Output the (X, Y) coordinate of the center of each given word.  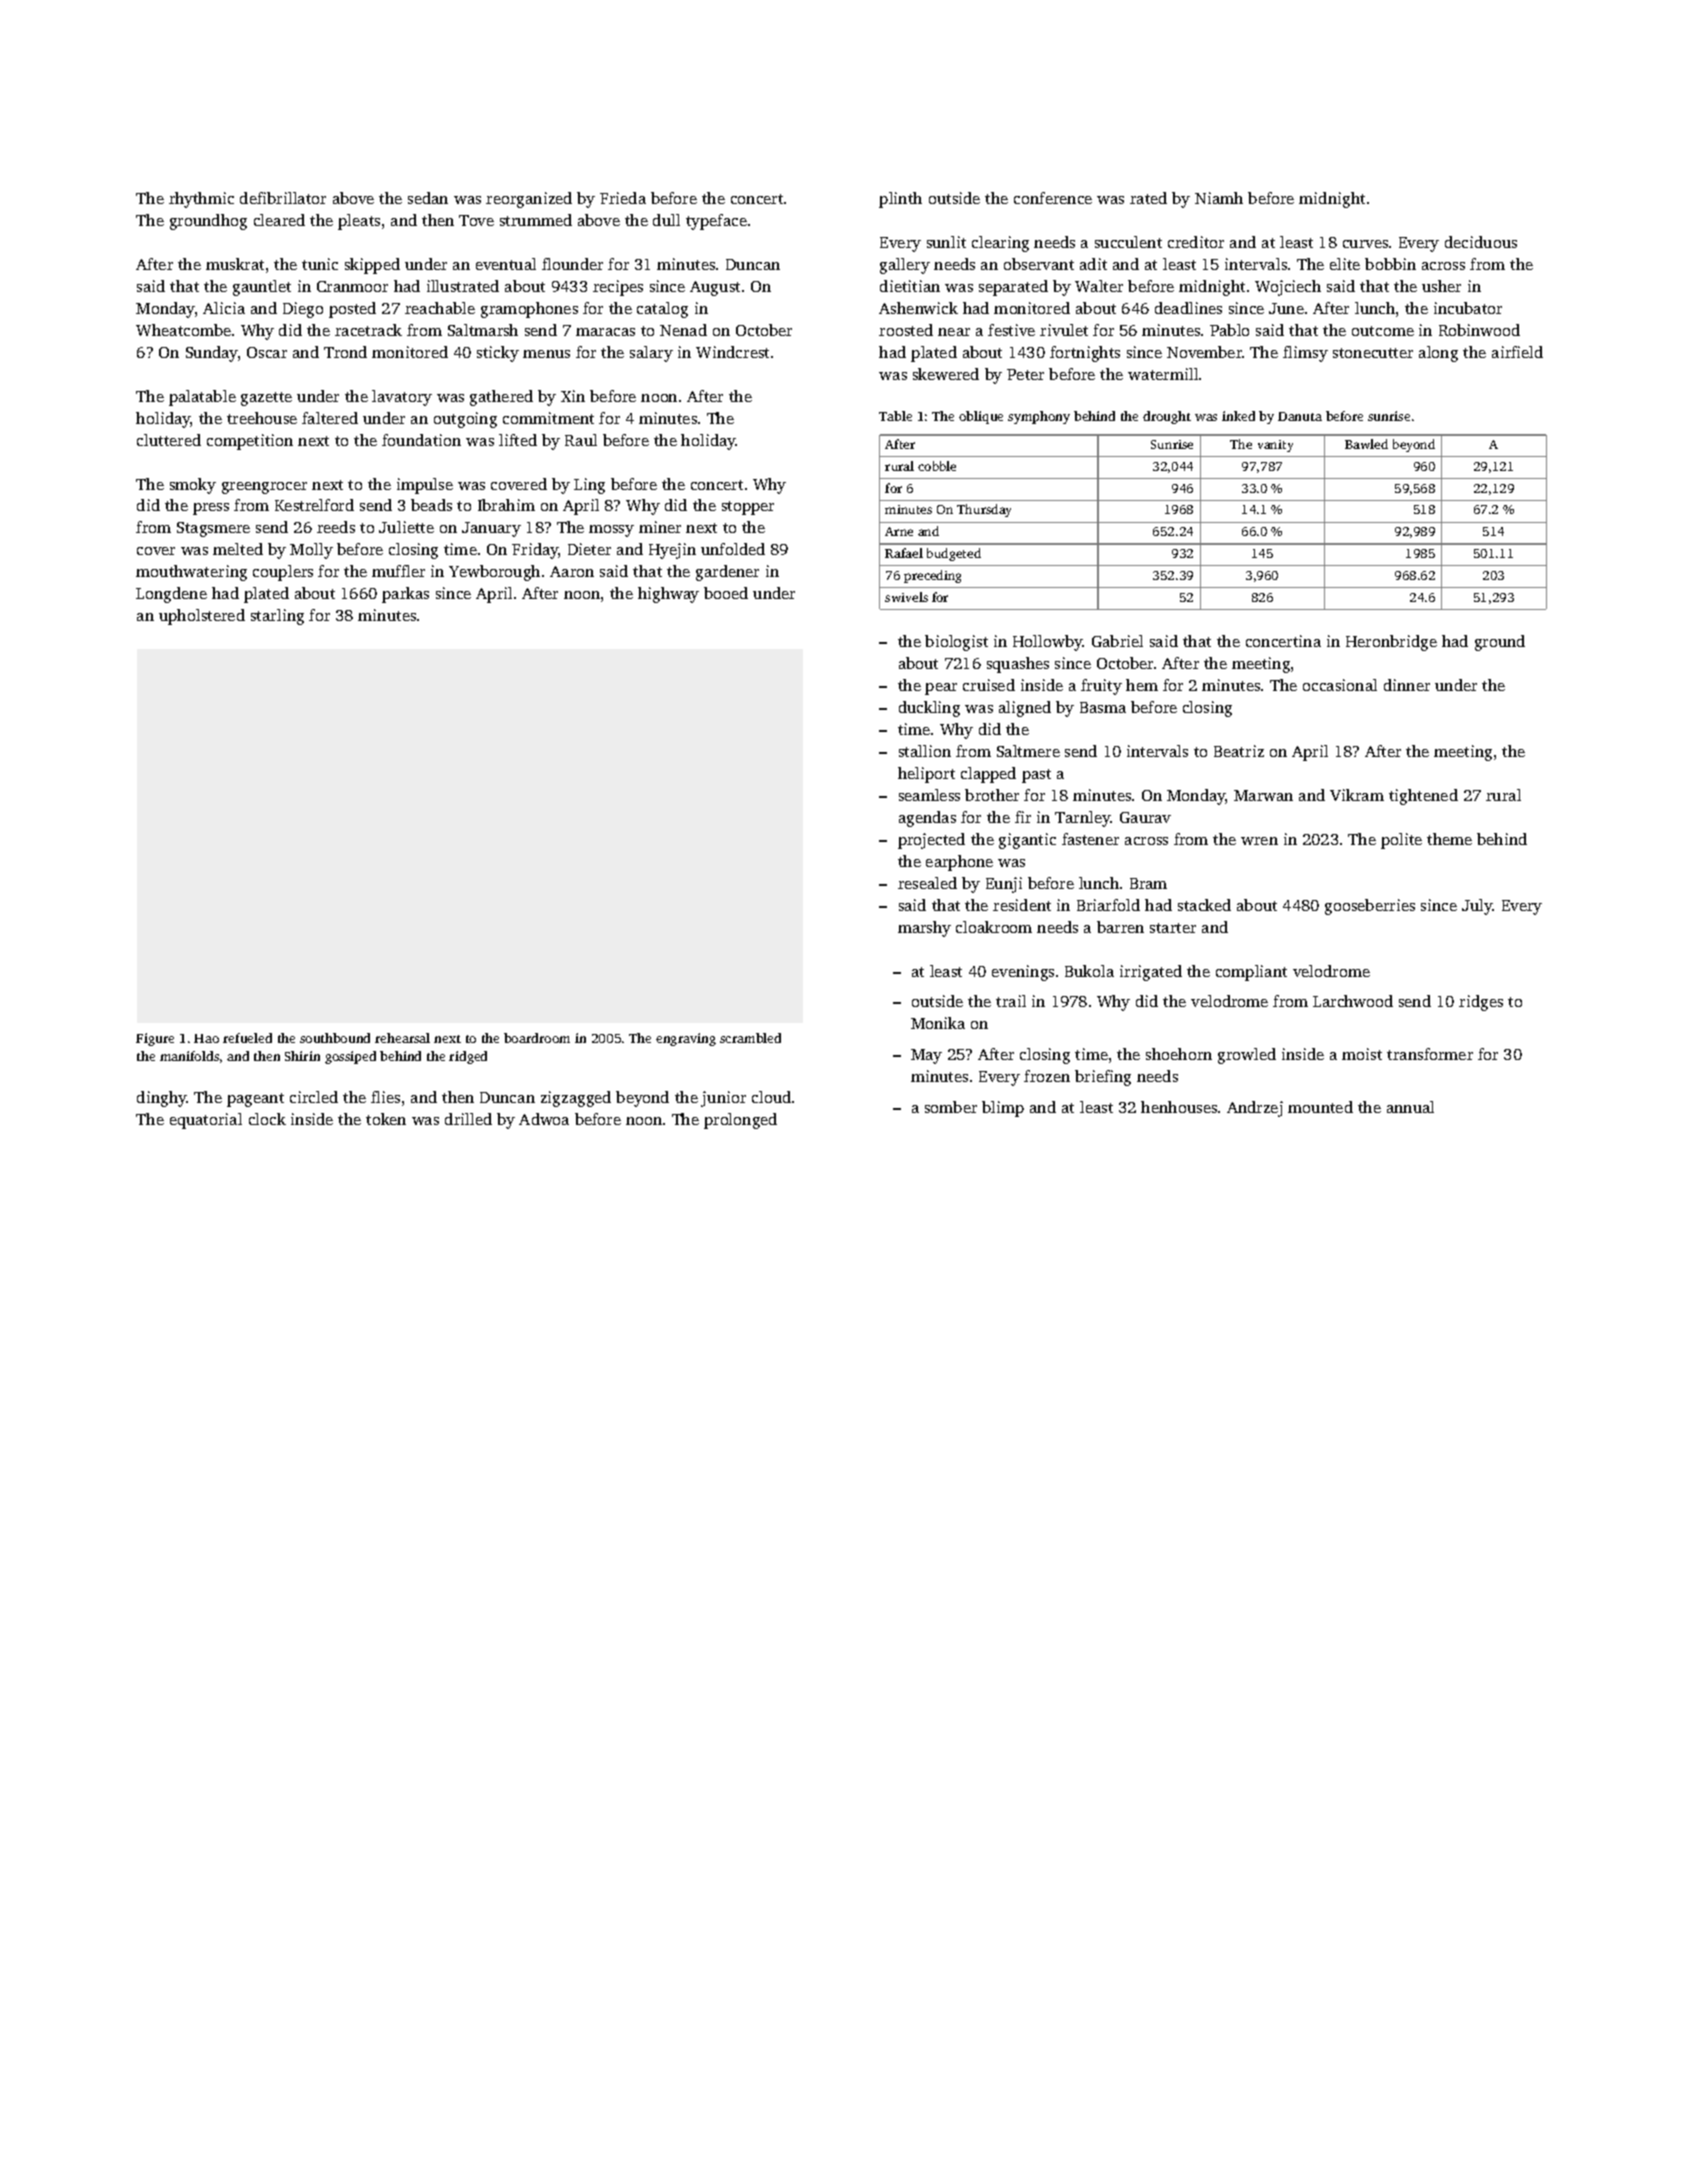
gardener (727, 573)
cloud (771, 1097)
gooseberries (1370, 907)
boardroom (537, 1038)
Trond (345, 352)
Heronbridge (1391, 643)
